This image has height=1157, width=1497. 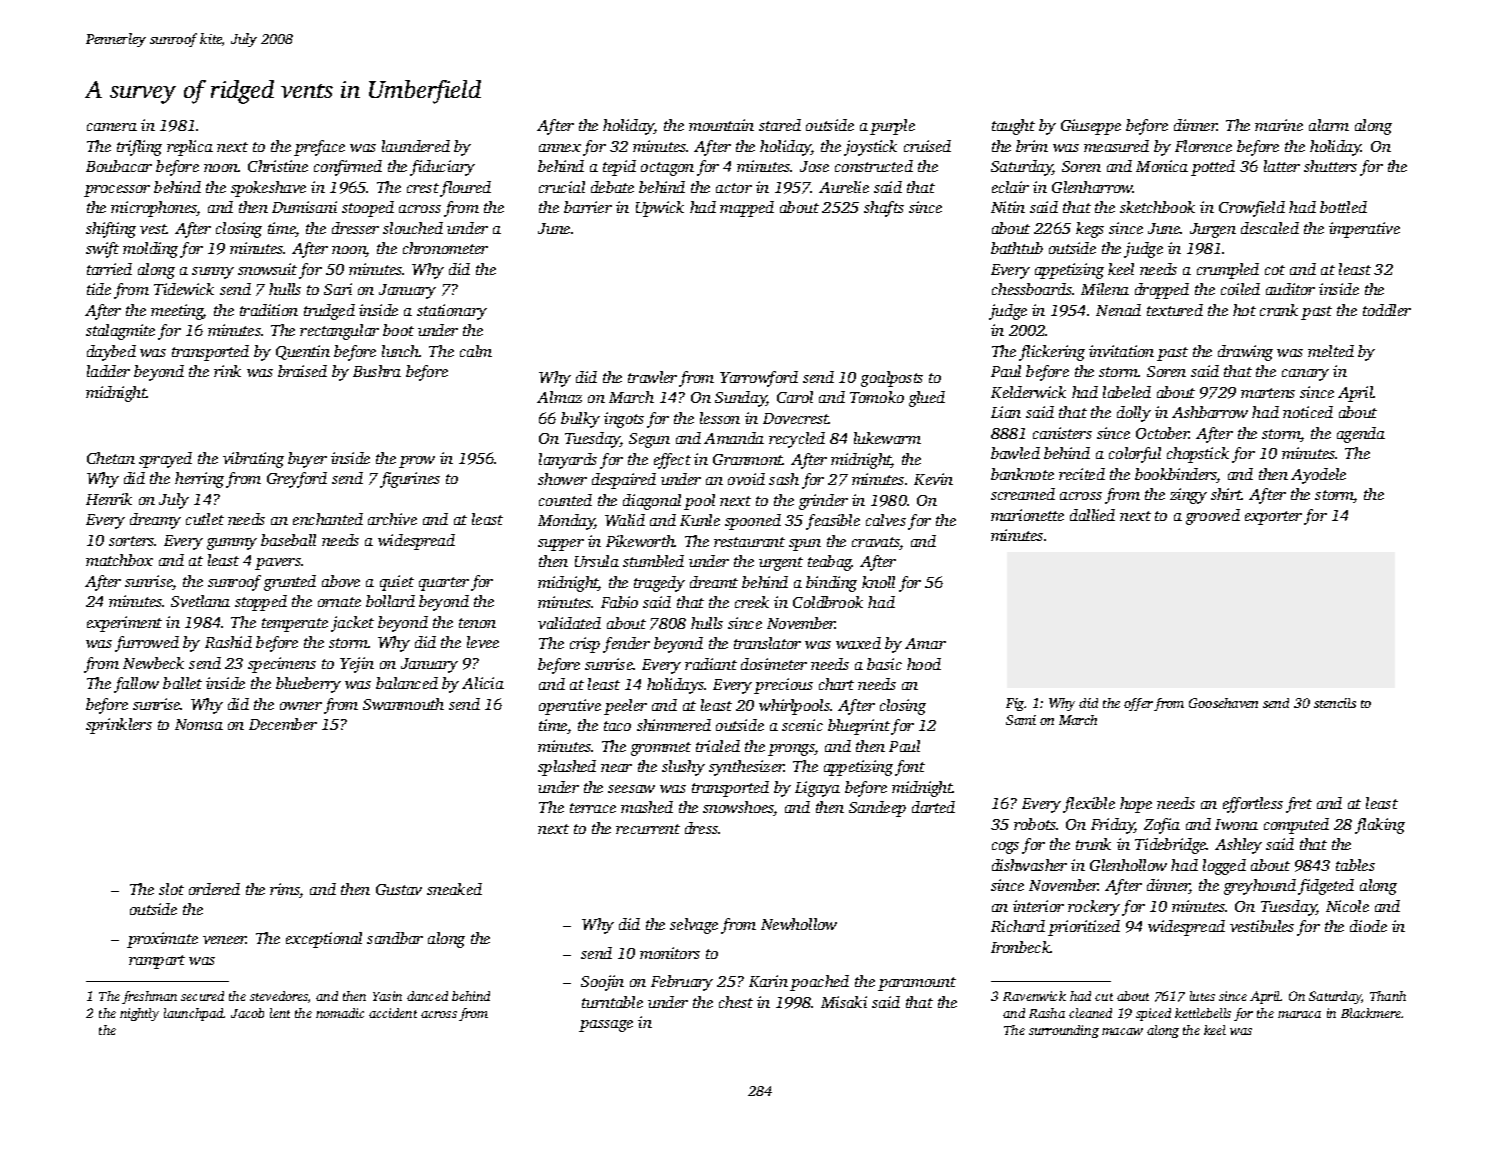 I want to click on marine, so click(x=1279, y=125).
